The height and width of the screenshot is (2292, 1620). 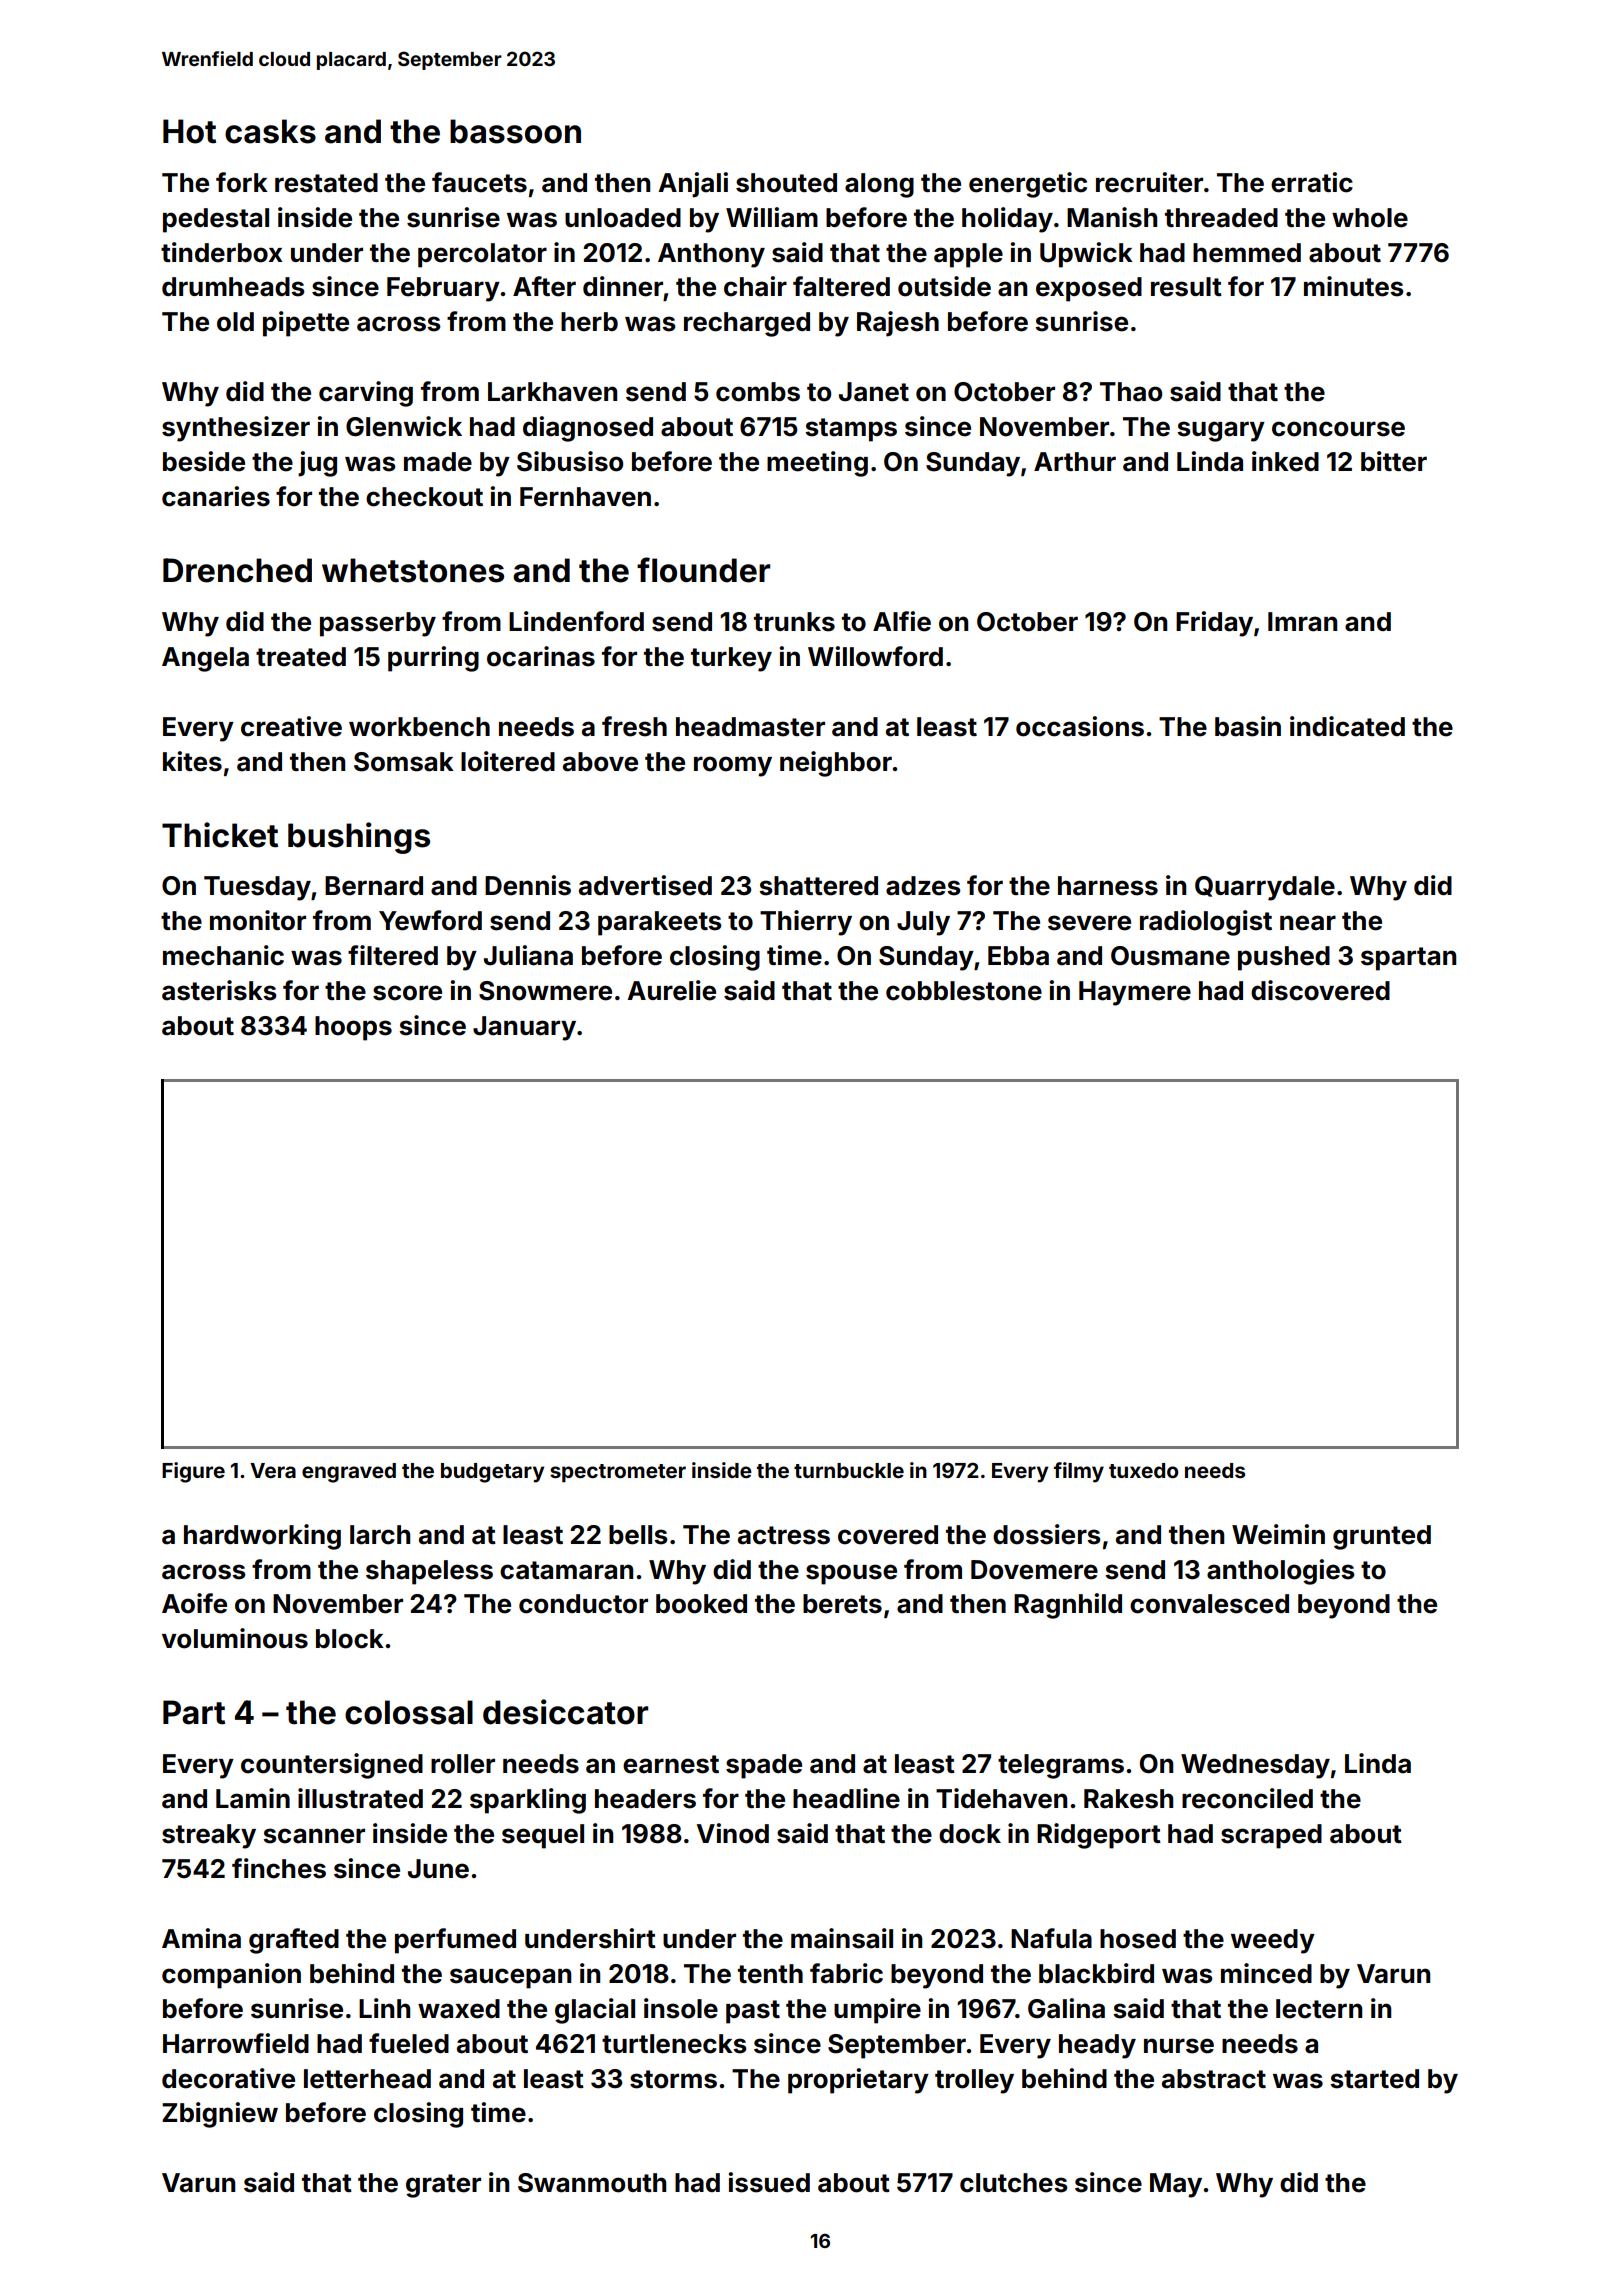 I want to click on shouted, so click(x=786, y=183).
